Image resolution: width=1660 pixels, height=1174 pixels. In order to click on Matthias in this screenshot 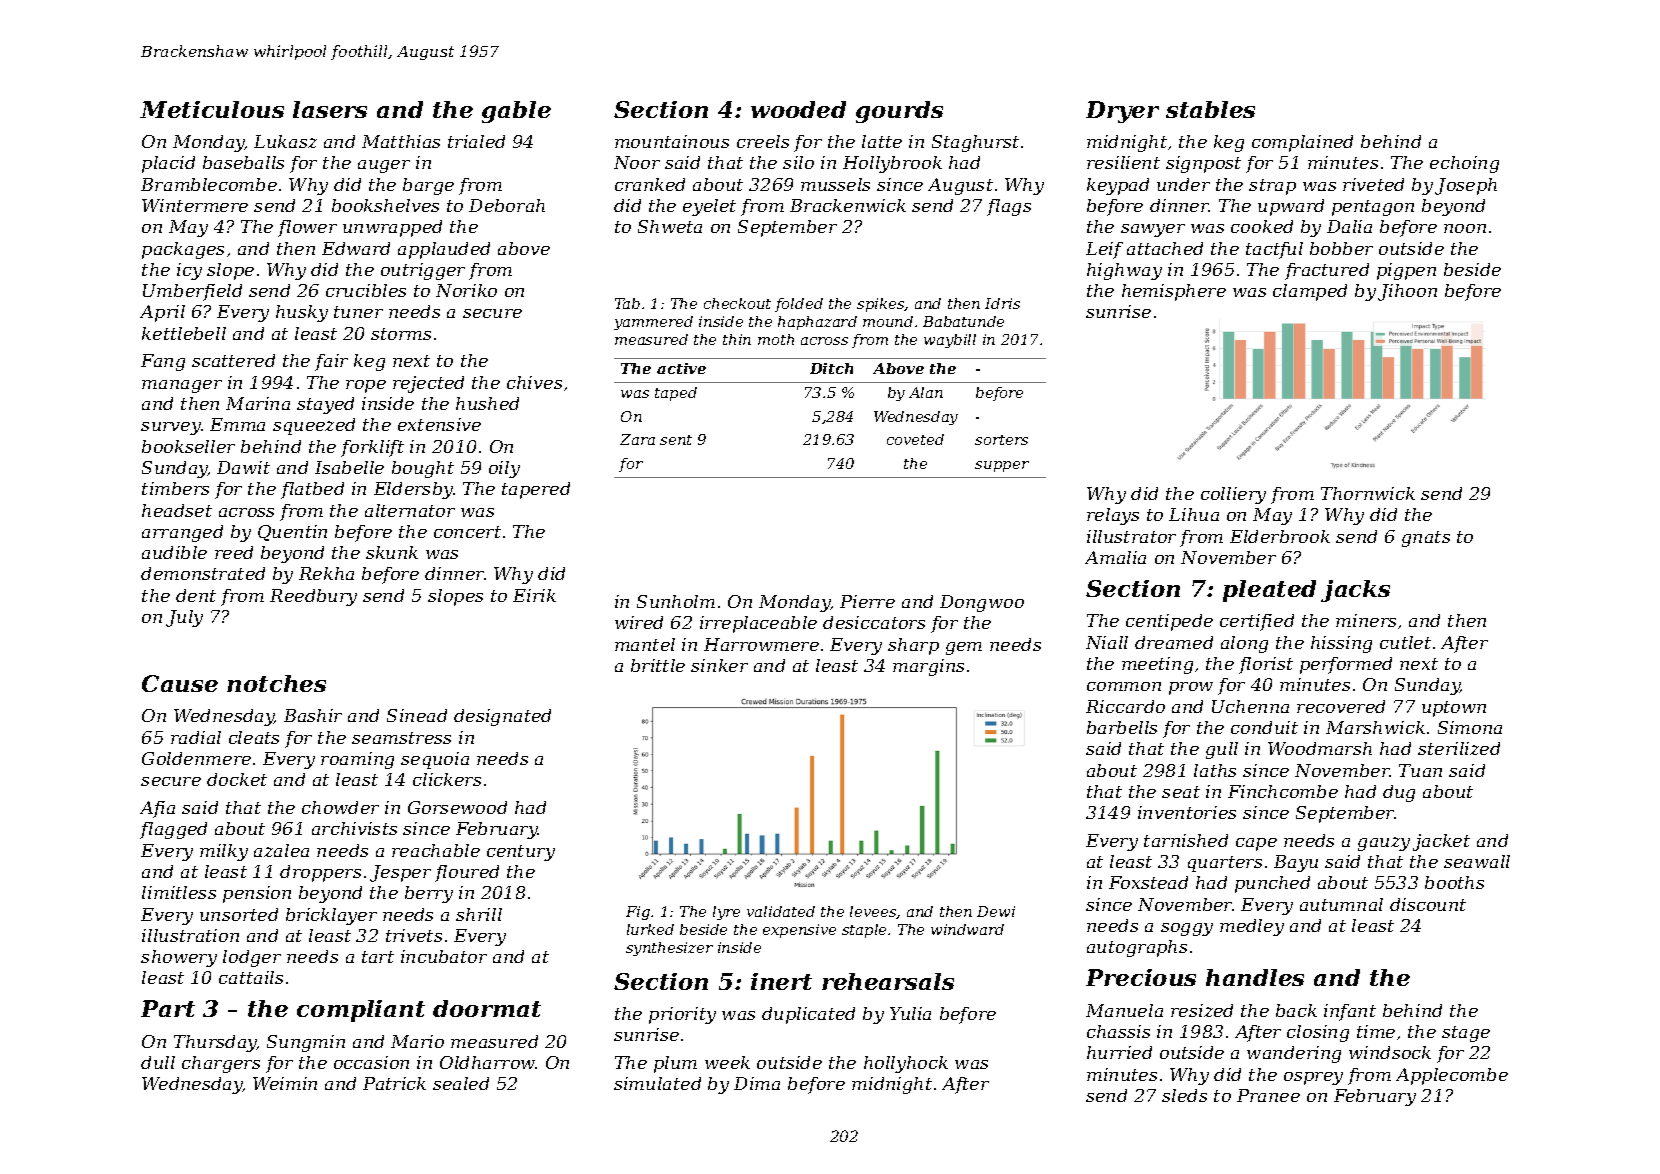, I will do `click(401, 141)`.
